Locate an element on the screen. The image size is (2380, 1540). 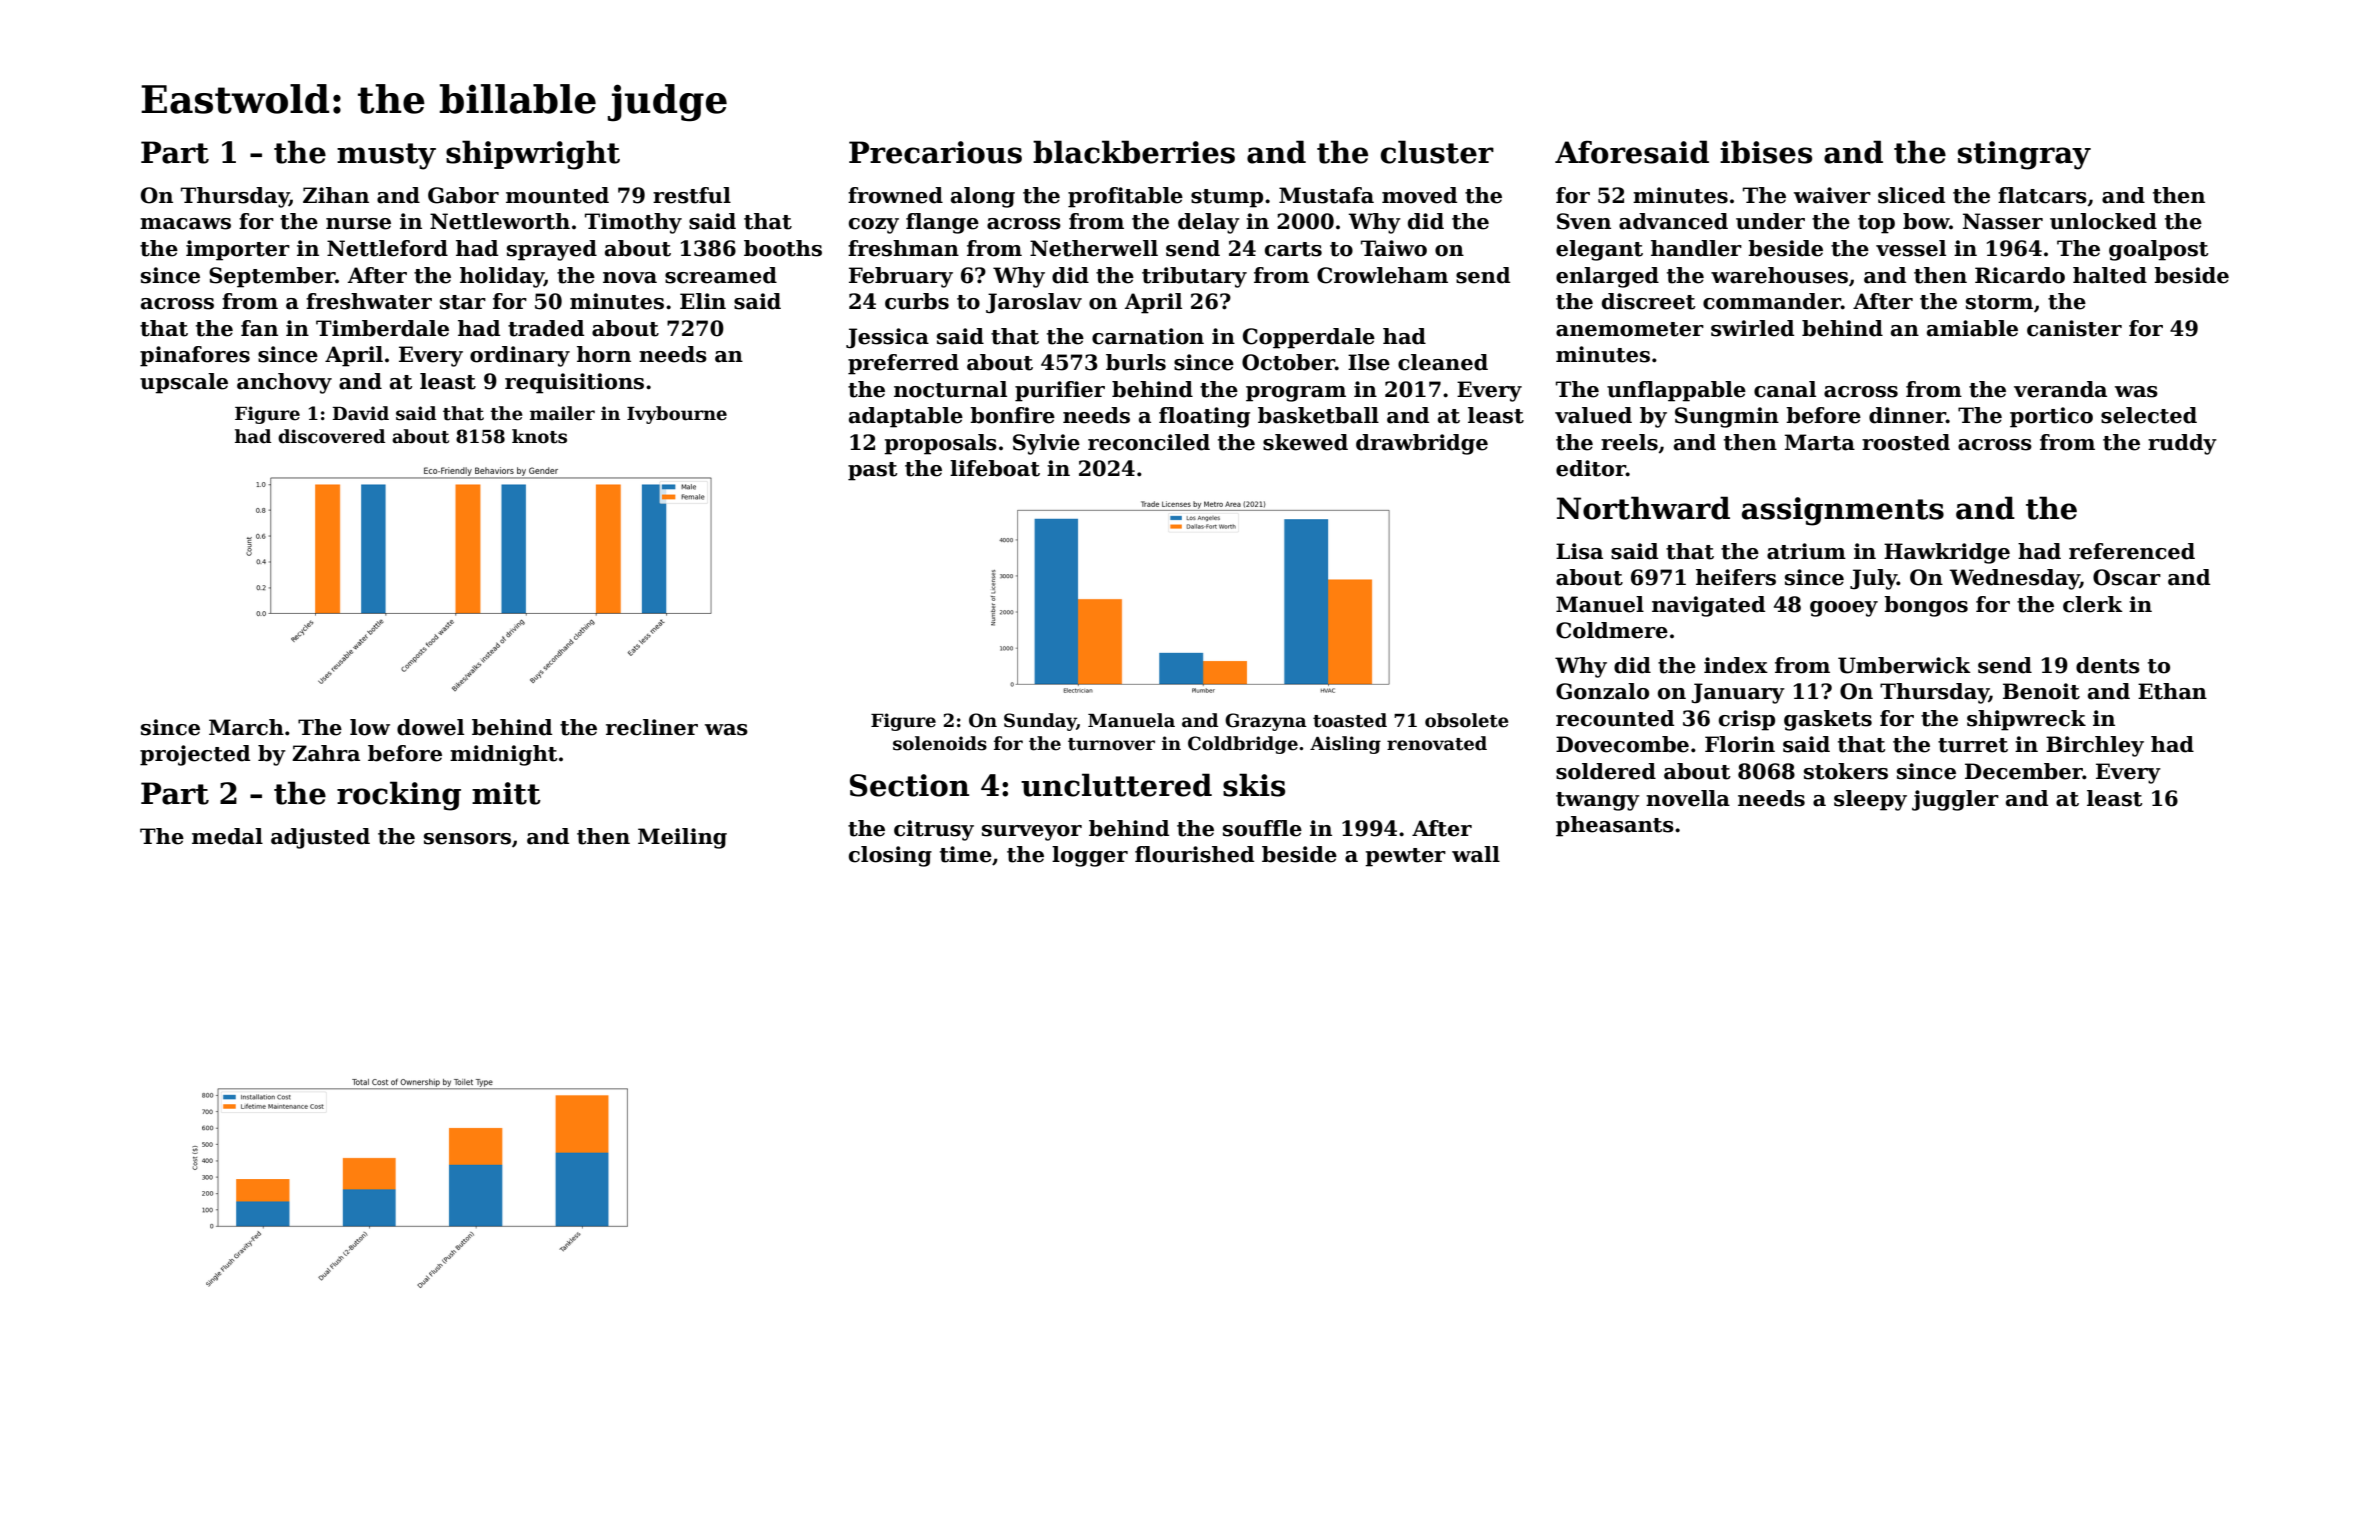
canister is located at coordinates (2074, 328).
